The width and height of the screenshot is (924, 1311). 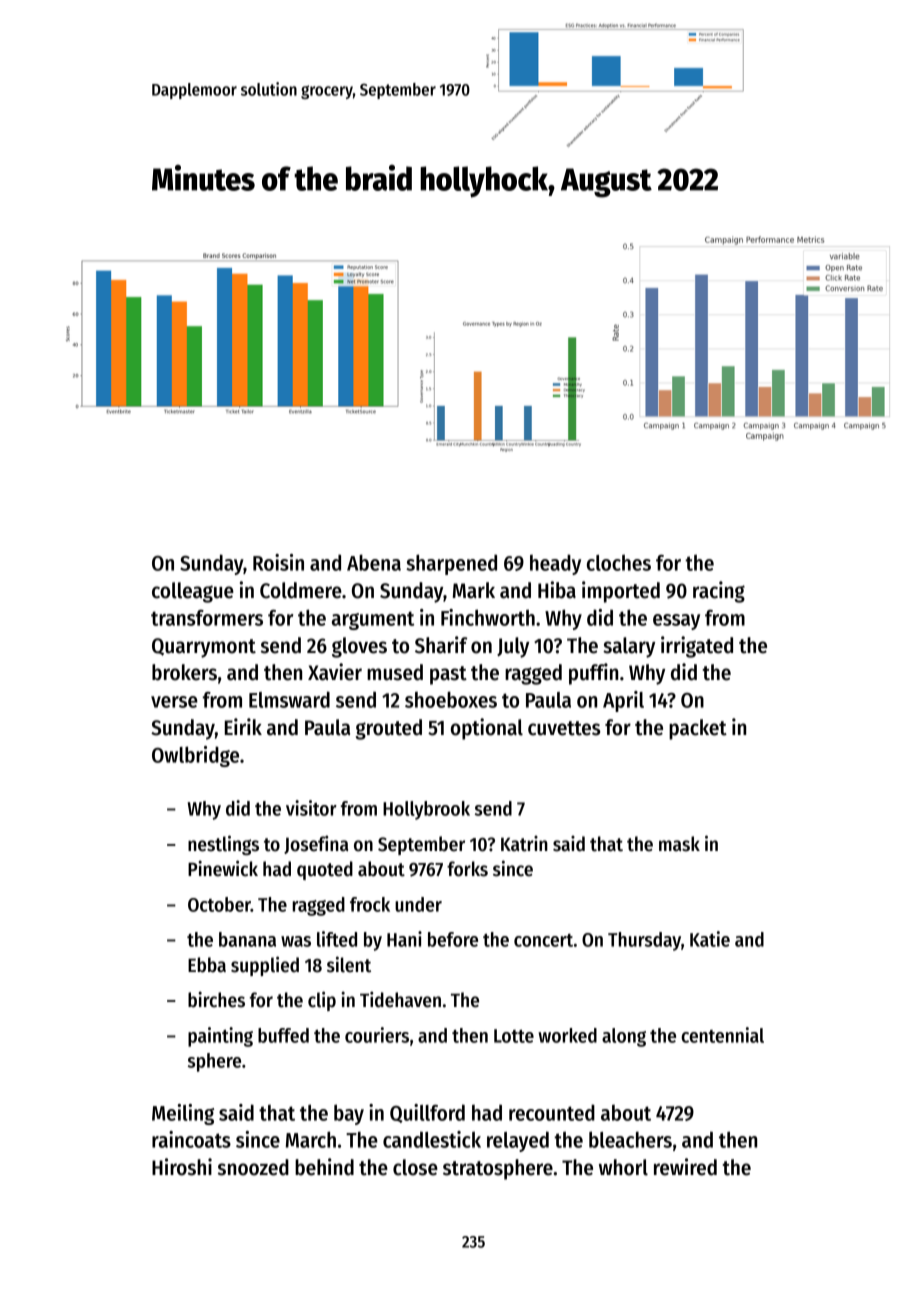 What do you see at coordinates (453, 939) in the screenshot?
I see `before` at bounding box center [453, 939].
